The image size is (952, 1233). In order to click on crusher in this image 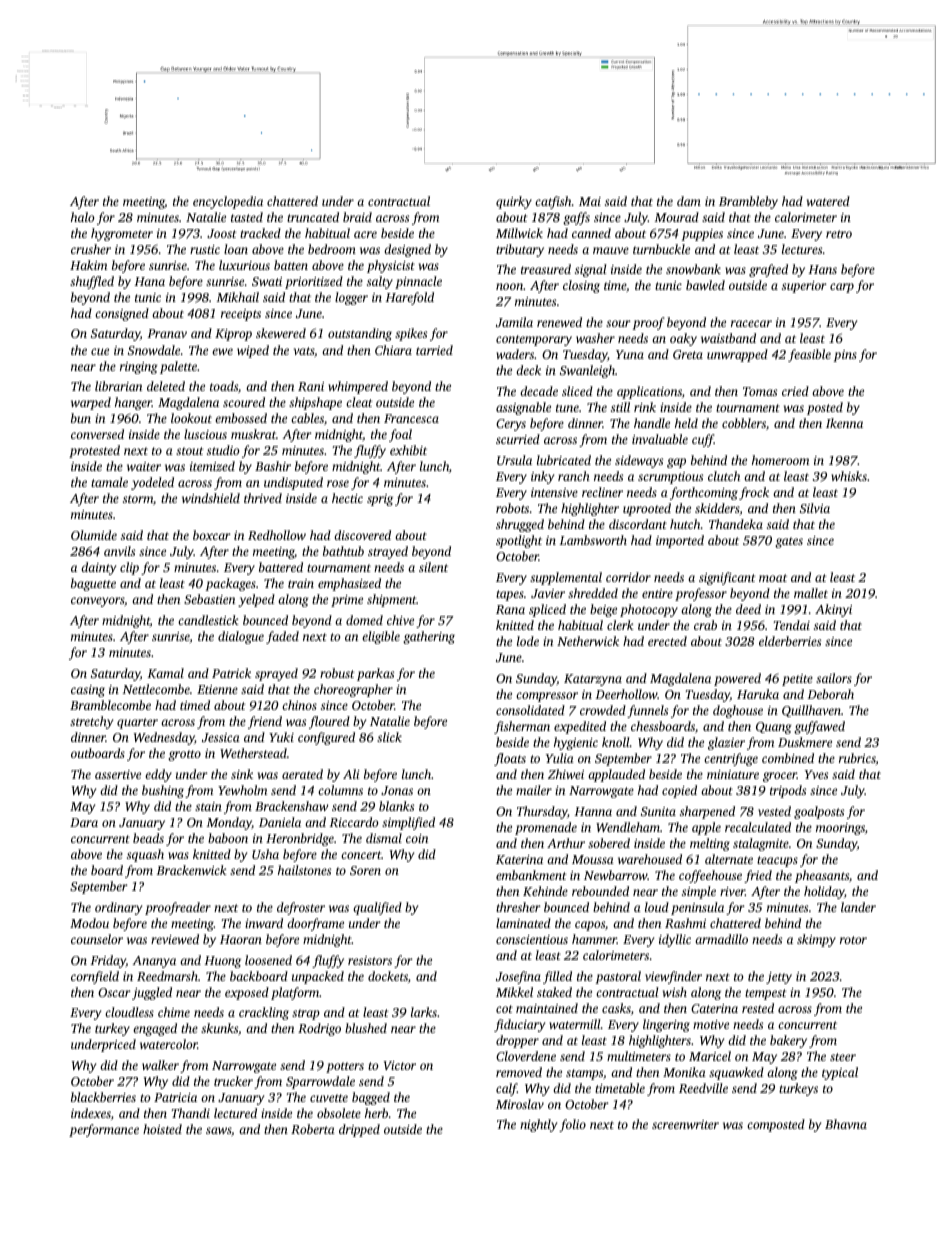, I will do `click(91, 249)`.
